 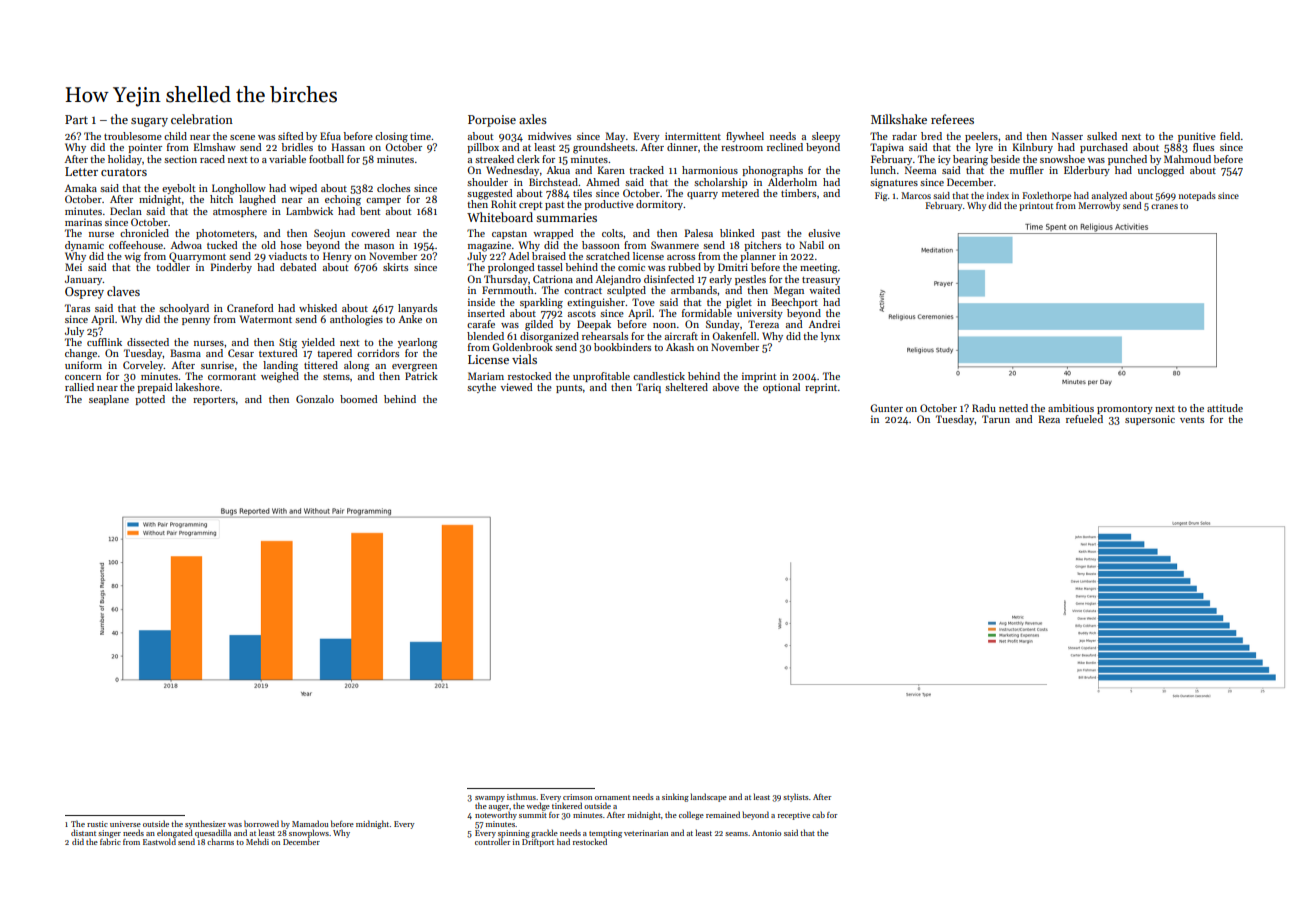 I want to click on Anke, so click(x=410, y=319).
